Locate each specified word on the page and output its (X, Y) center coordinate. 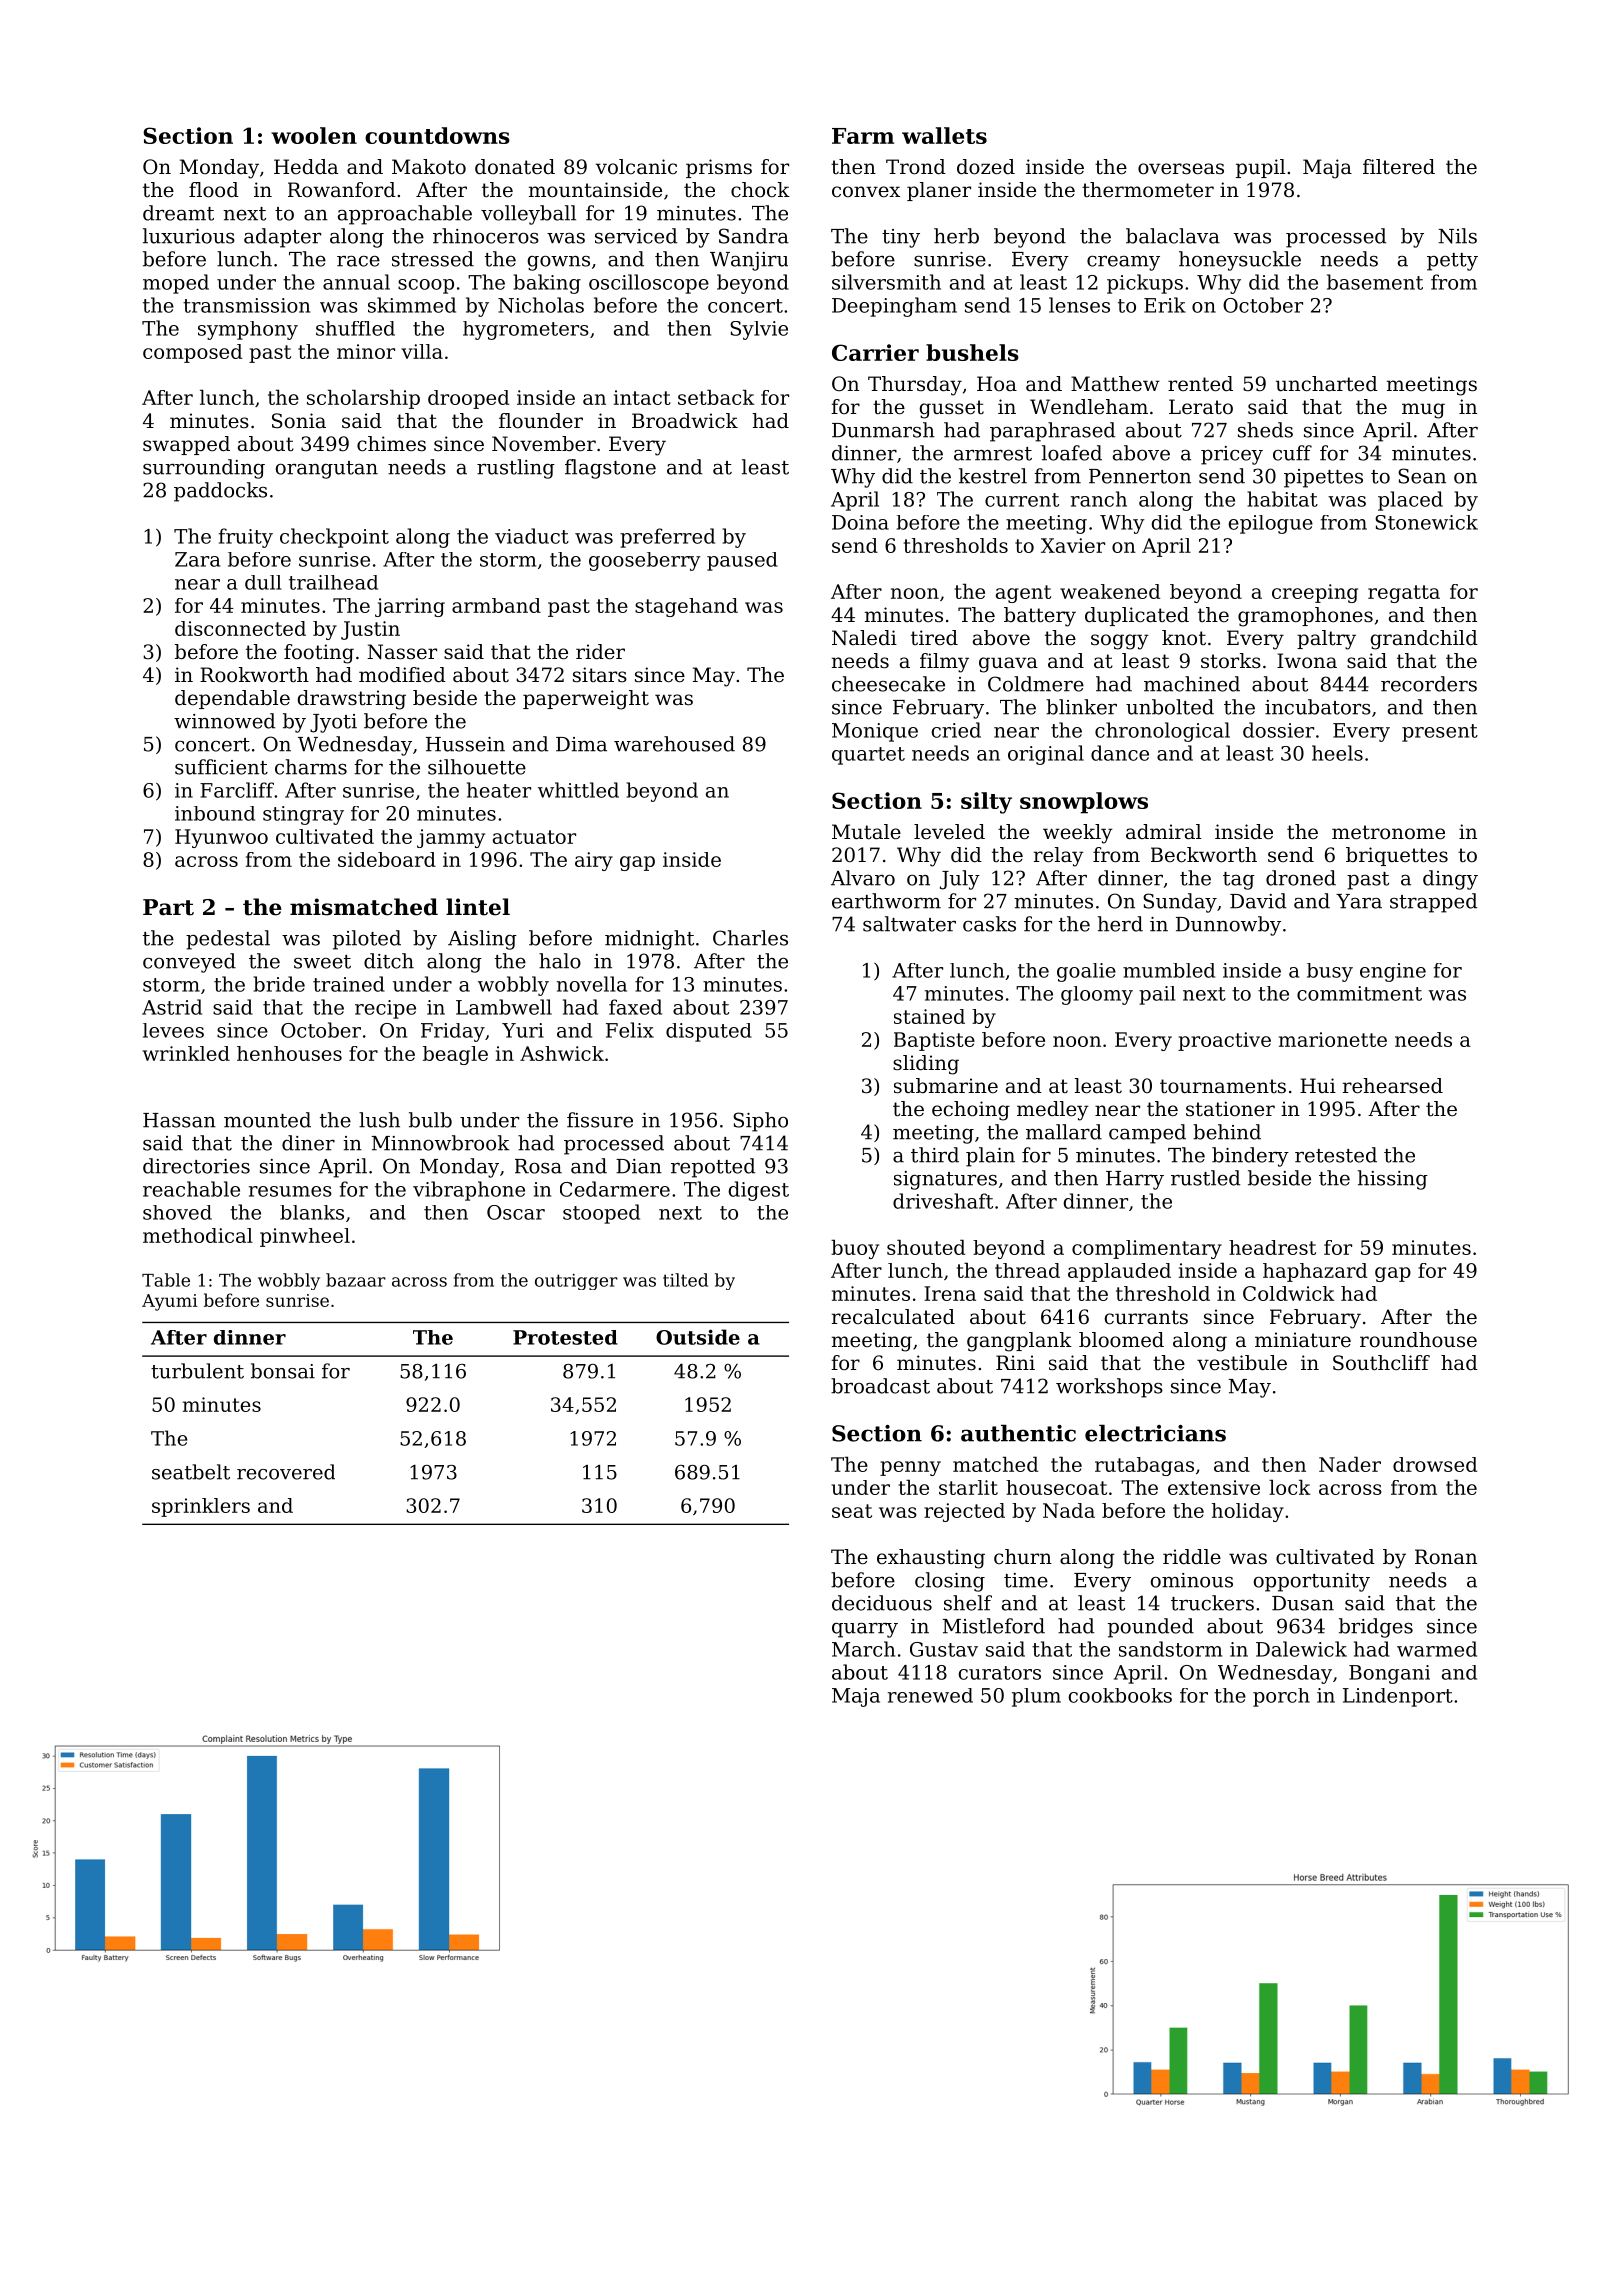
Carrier (875, 352)
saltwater (909, 924)
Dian (639, 1166)
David (1258, 901)
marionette (1333, 1039)
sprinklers (201, 1507)
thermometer (1148, 190)
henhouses (289, 1053)
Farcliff (237, 790)
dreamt (178, 213)
